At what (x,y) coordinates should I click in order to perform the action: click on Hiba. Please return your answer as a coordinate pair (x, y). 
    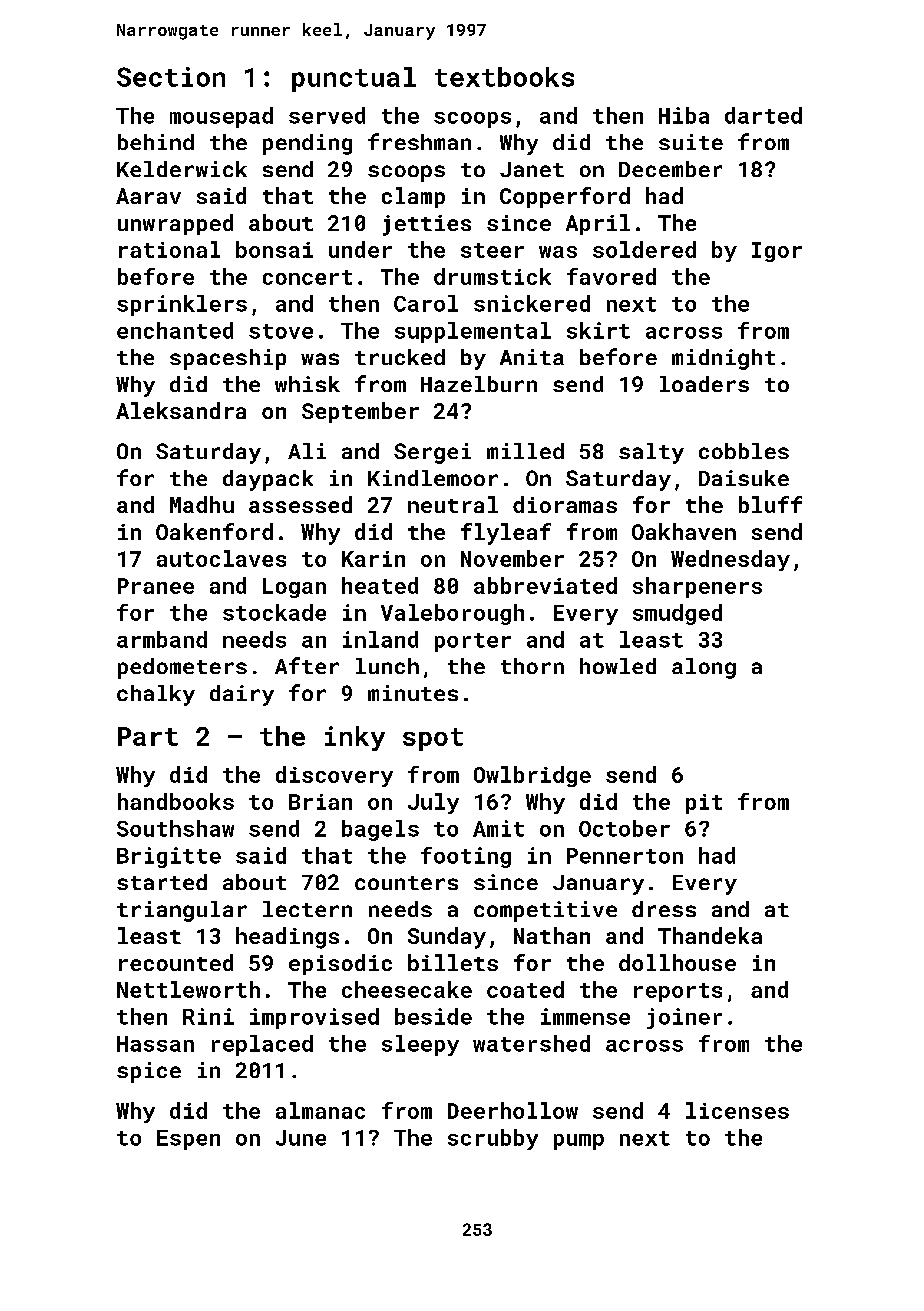
    Looking at the image, I should click on (684, 115).
